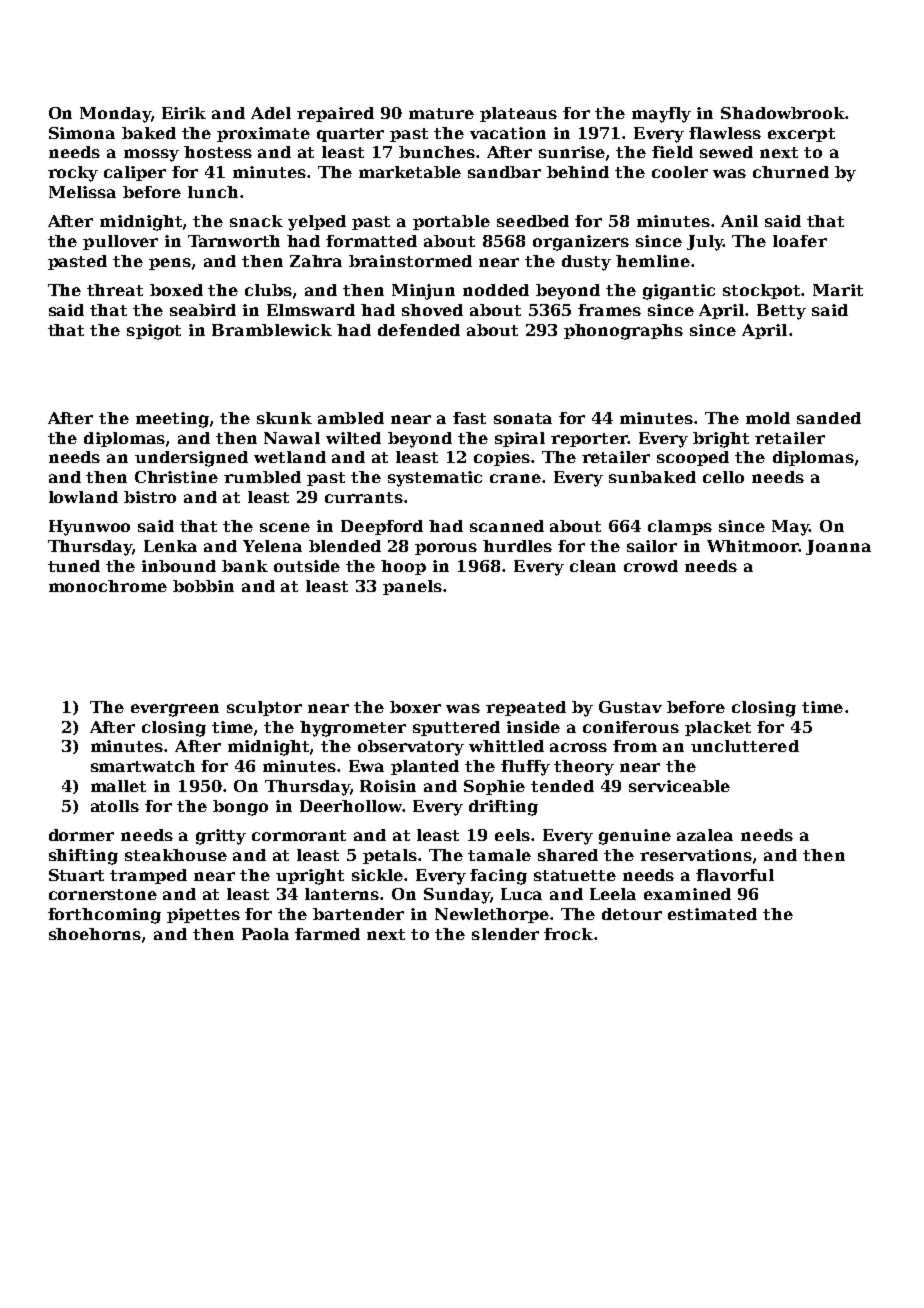  Describe the element at coordinates (184, 113) in the screenshot. I see `Eirik` at that location.
